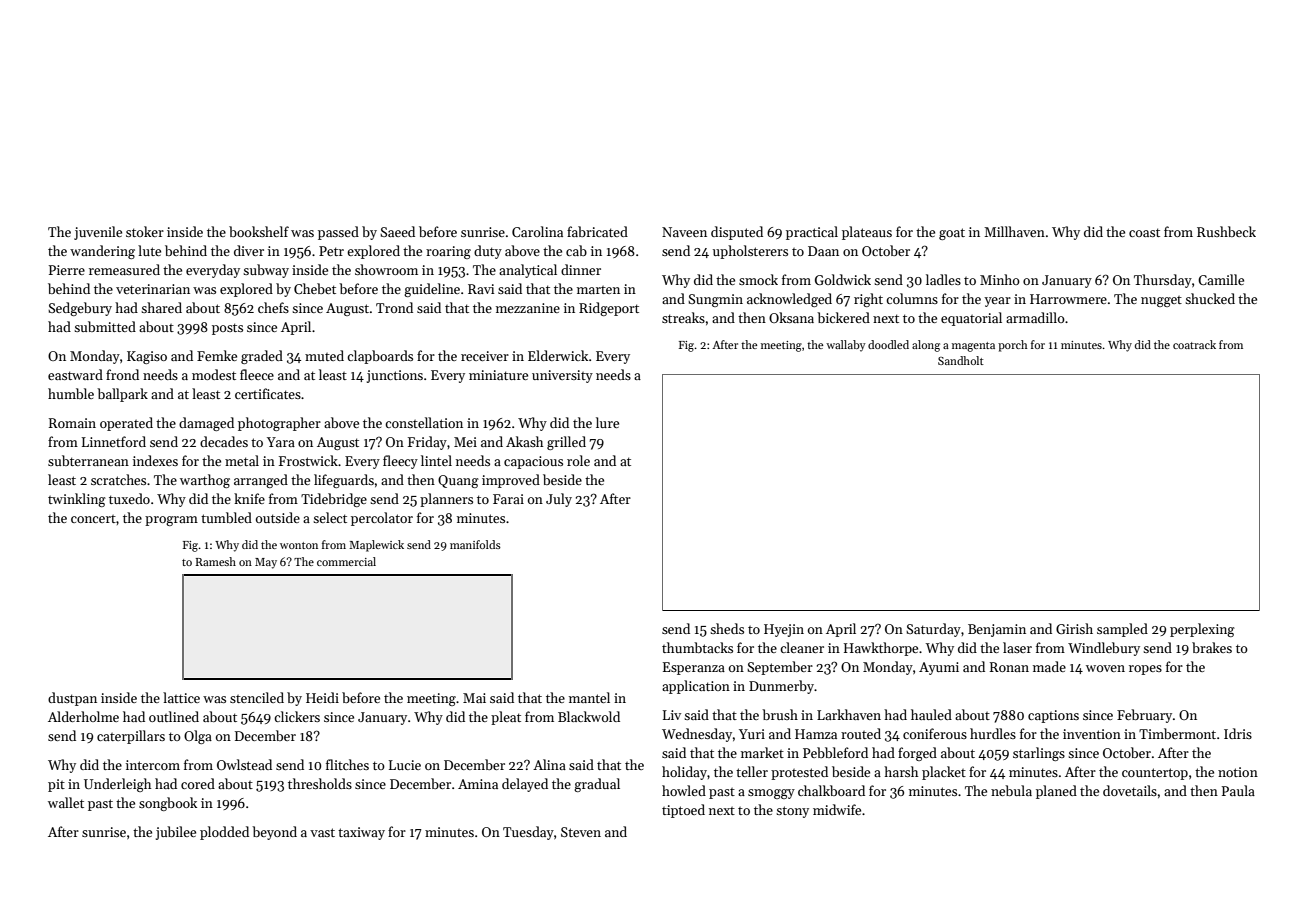  What do you see at coordinates (581, 269) in the page?
I see `dinner` at bounding box center [581, 269].
